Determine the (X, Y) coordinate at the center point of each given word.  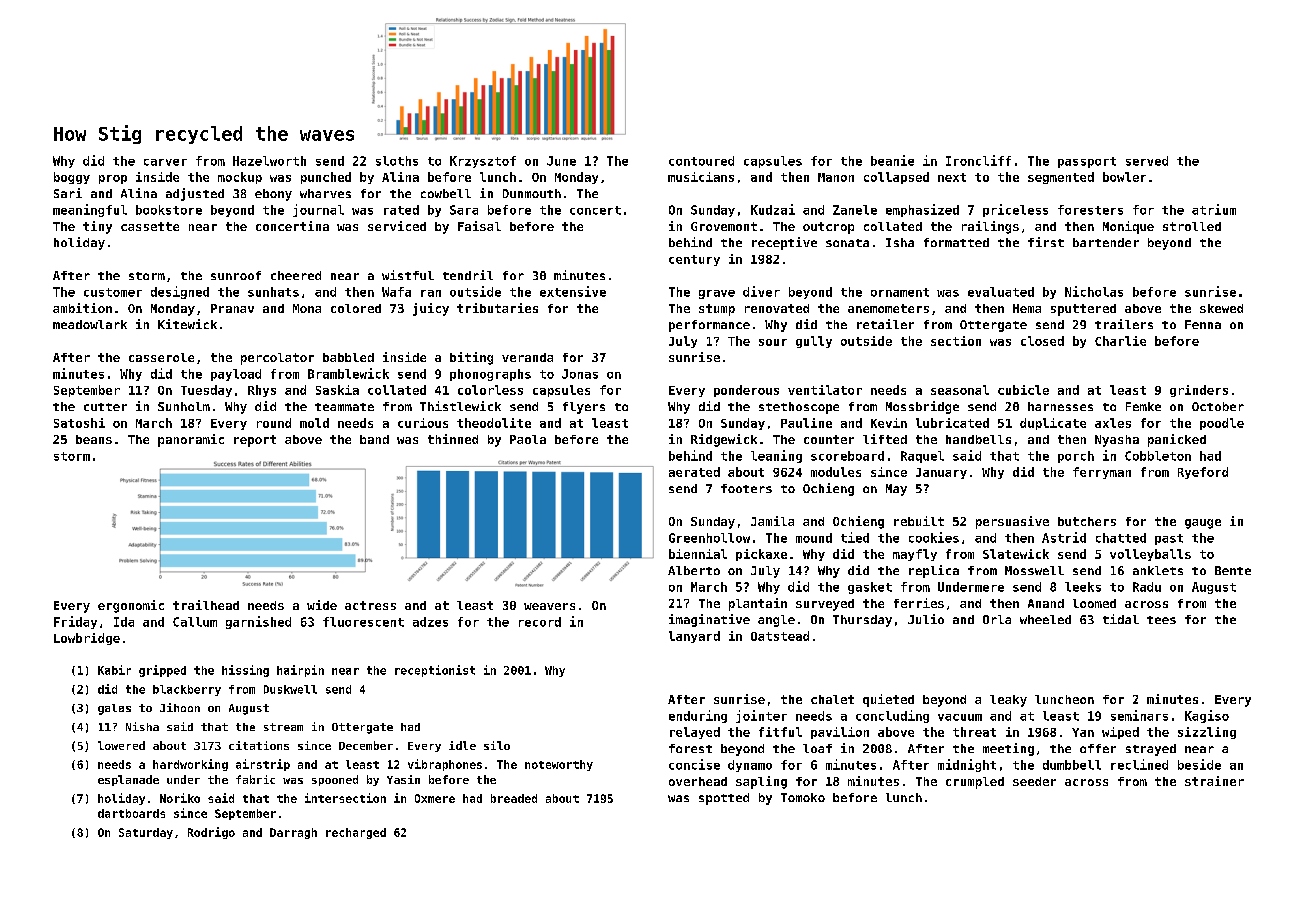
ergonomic (131, 606)
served (1147, 161)
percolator (277, 359)
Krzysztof (483, 162)
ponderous (746, 391)
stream (283, 727)
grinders (1199, 391)
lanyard (694, 637)
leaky (1008, 701)
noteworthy (559, 765)
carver (165, 162)
